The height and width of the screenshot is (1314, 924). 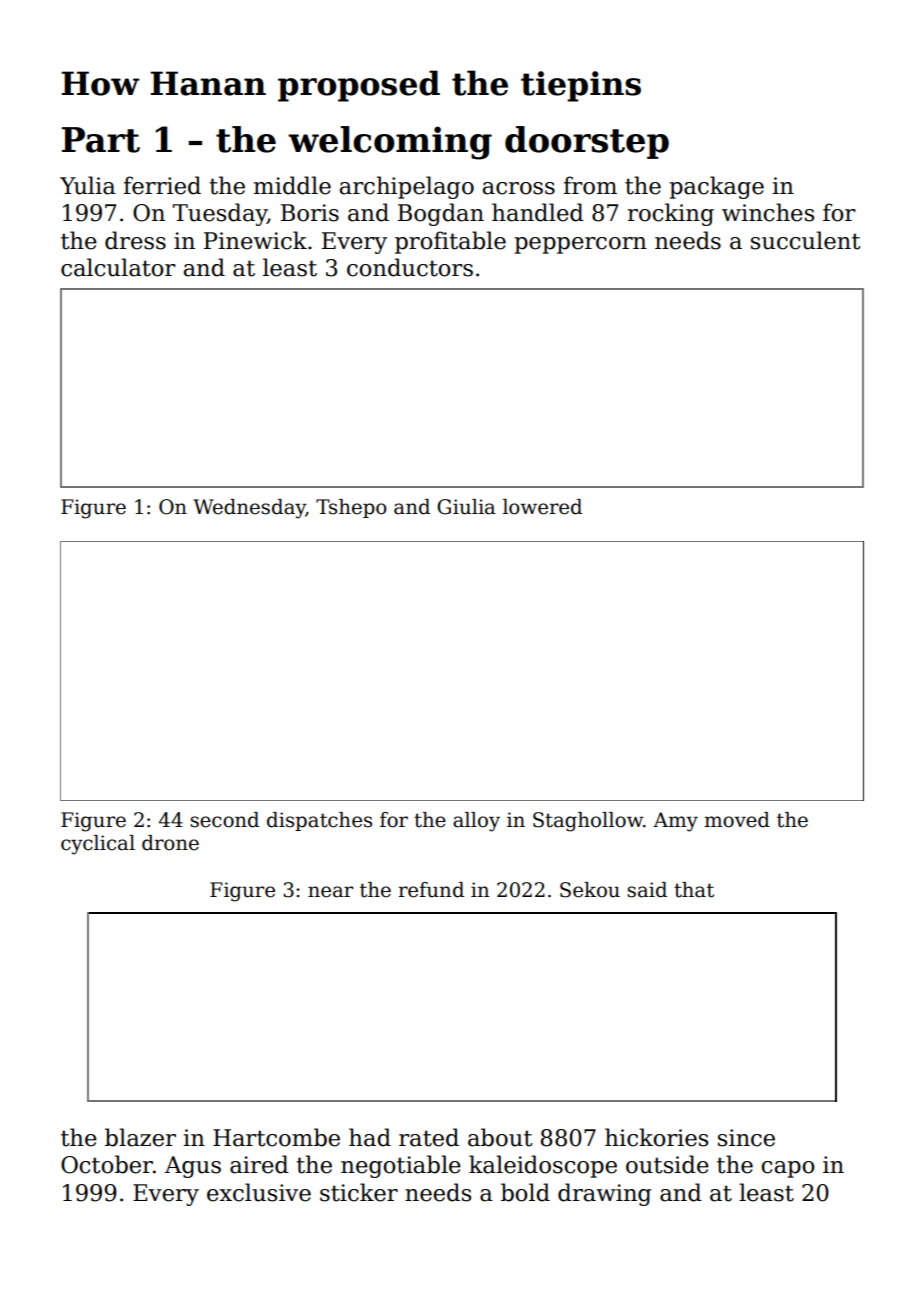 I want to click on sticker, so click(x=359, y=1192).
